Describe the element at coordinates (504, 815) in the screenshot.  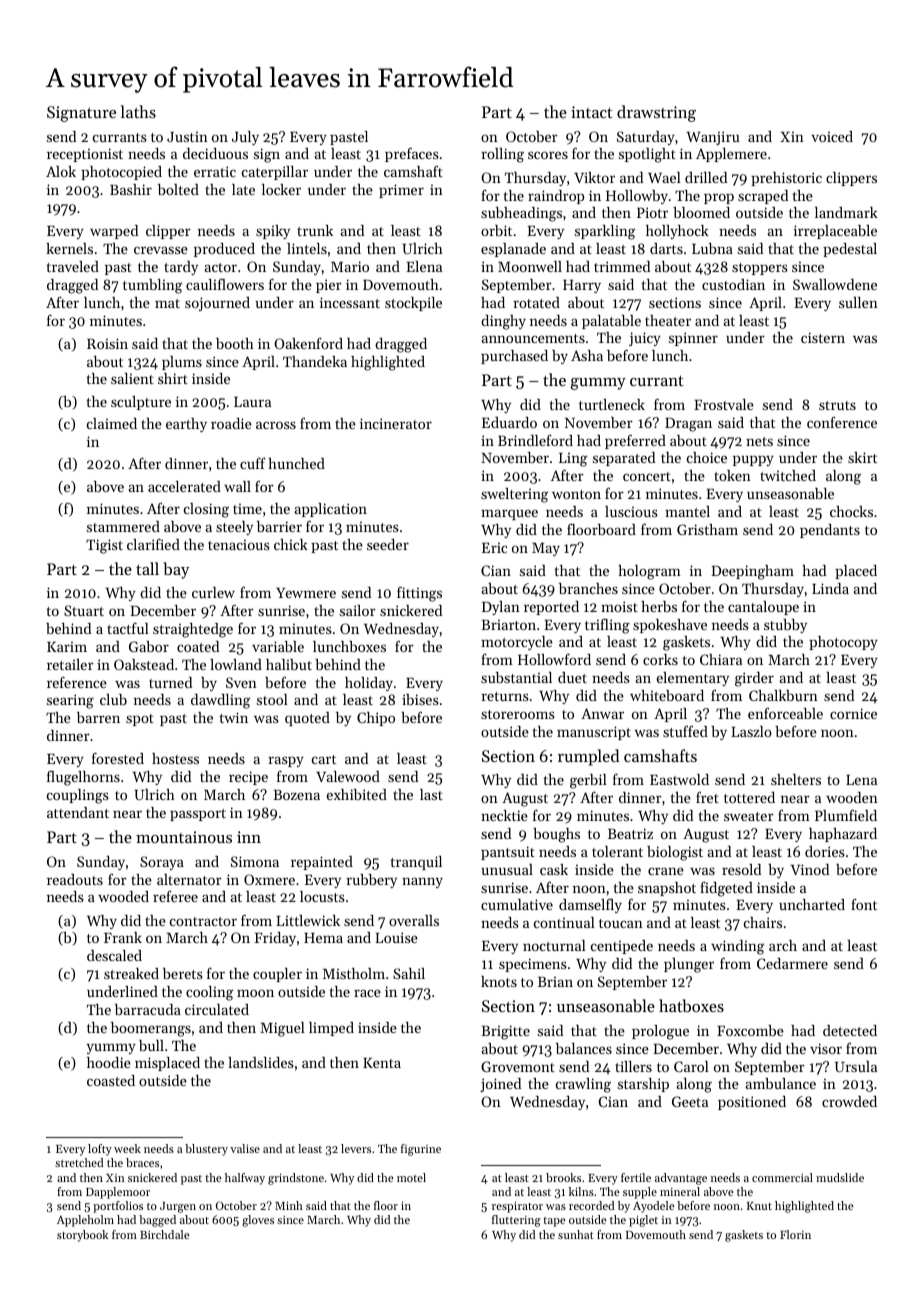
I see `necktie` at that location.
